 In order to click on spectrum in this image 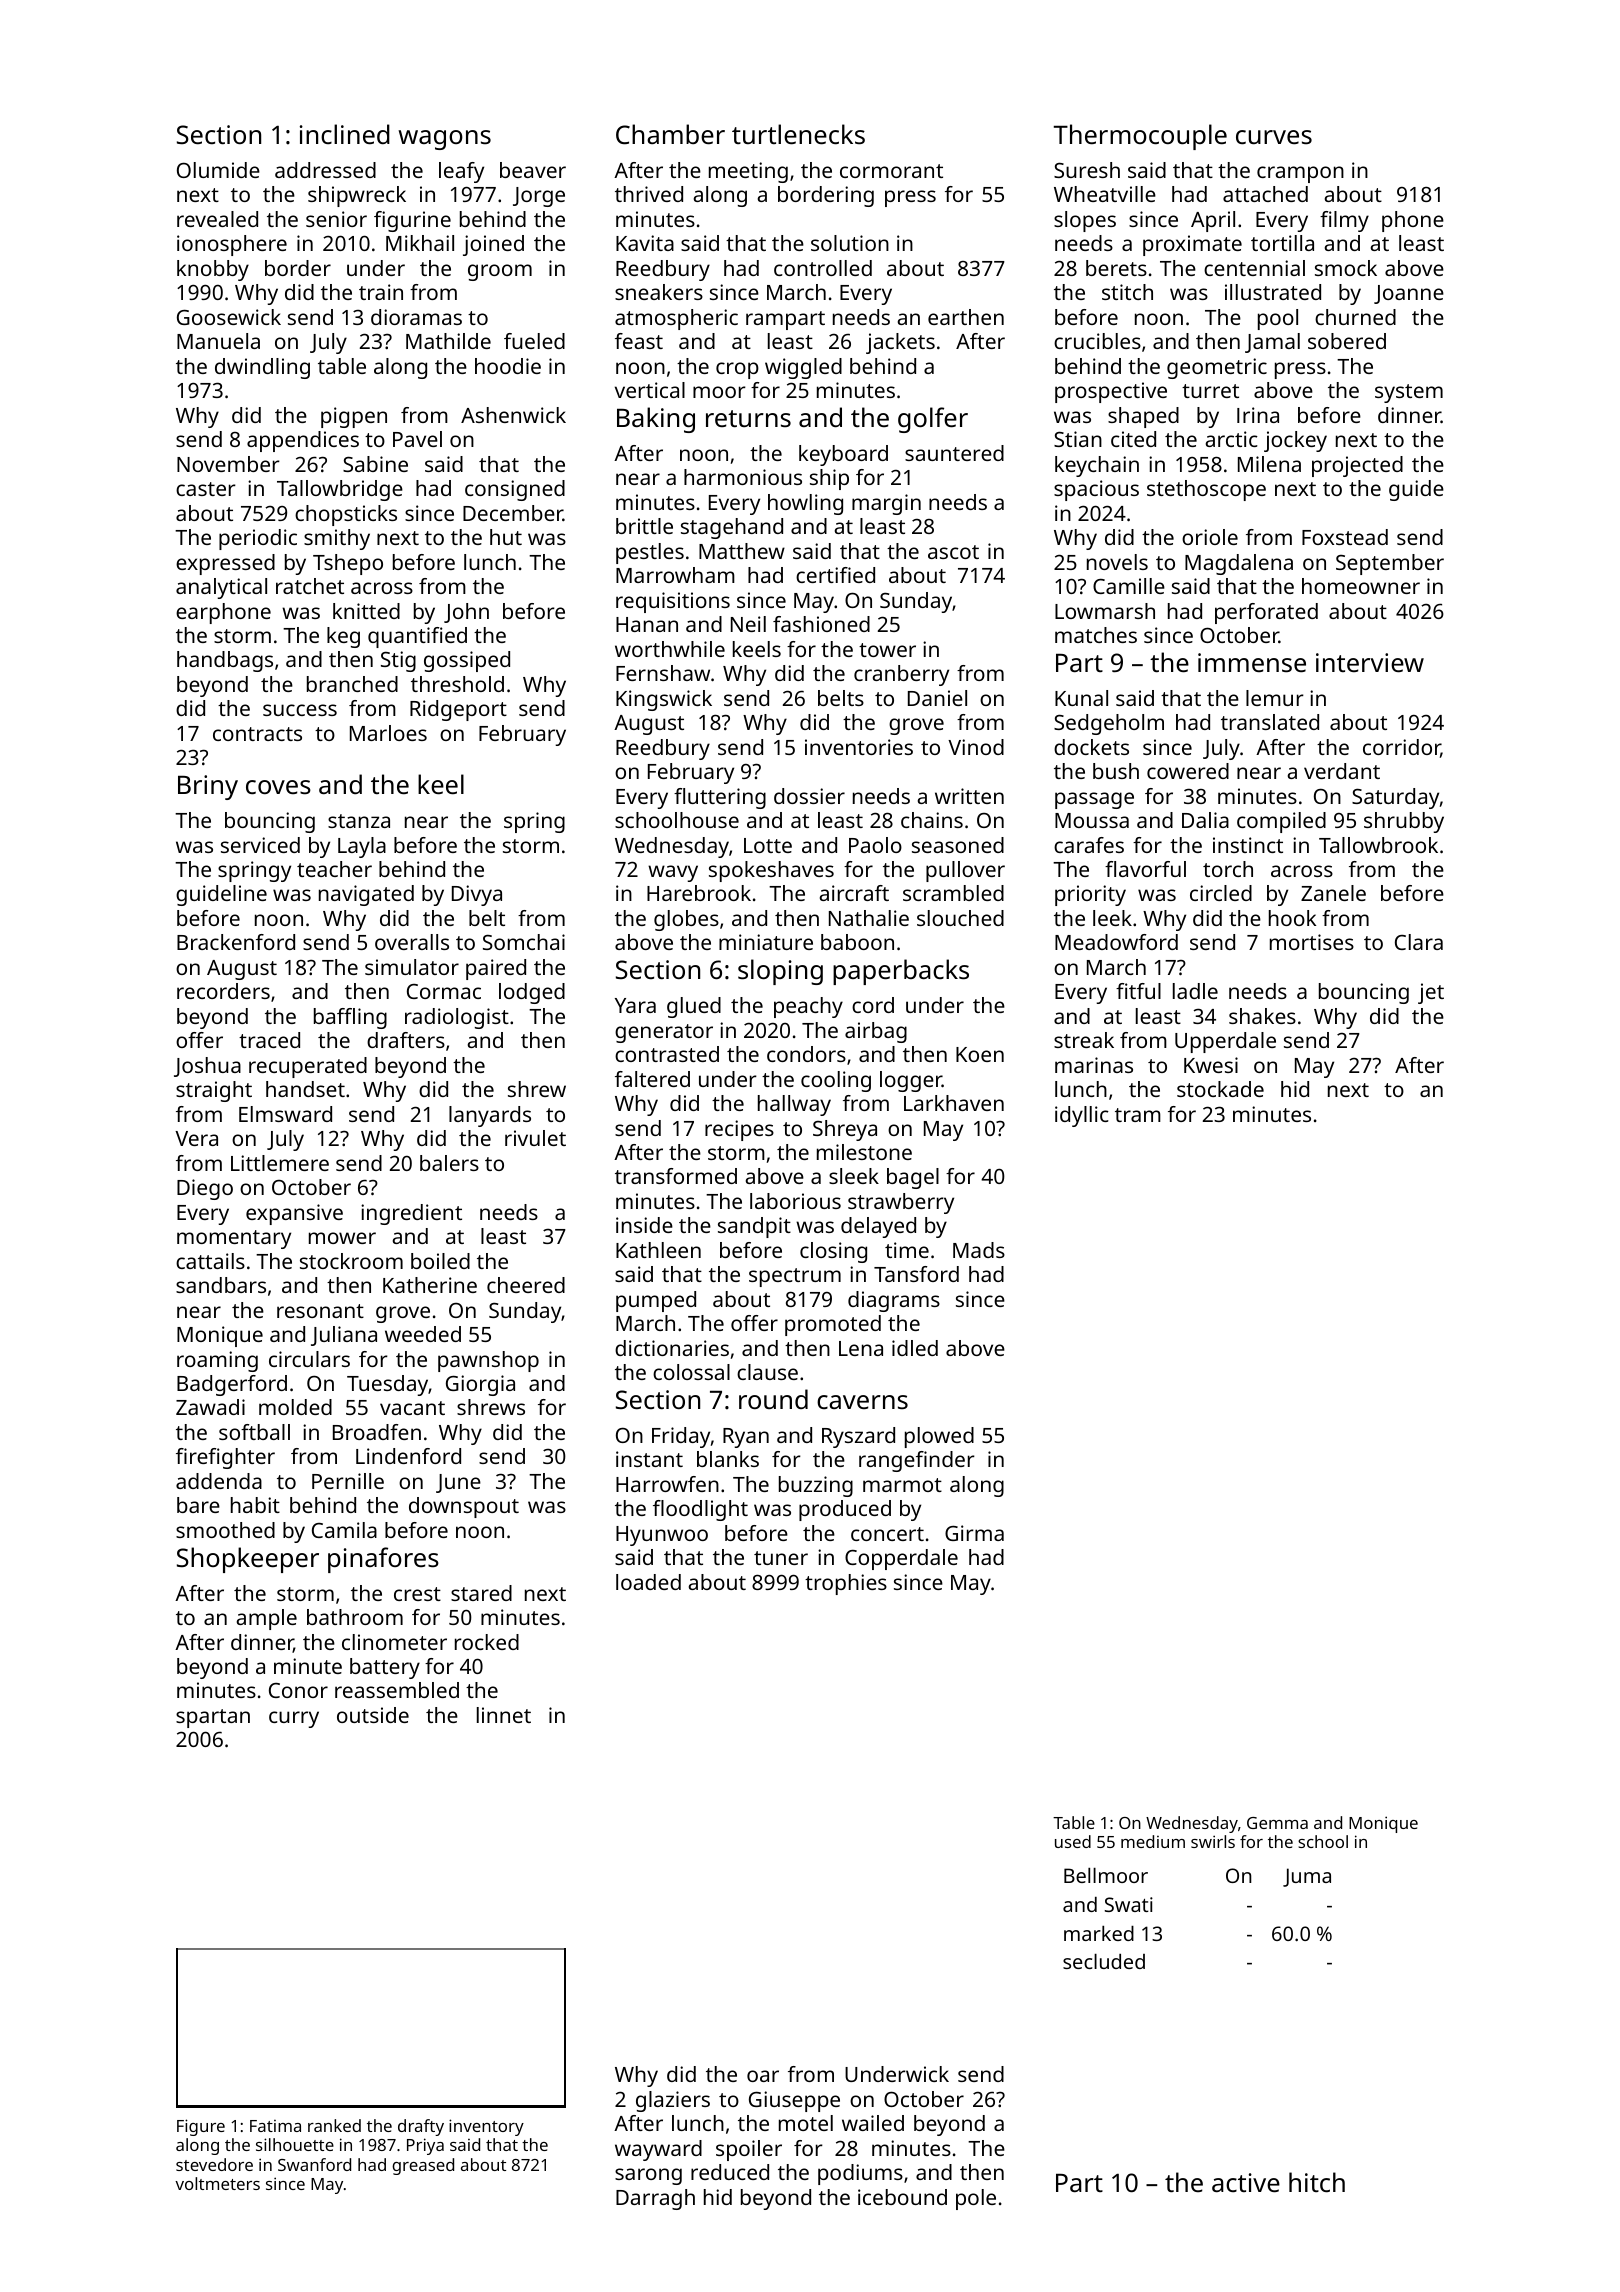, I will do `click(795, 1277)`.
